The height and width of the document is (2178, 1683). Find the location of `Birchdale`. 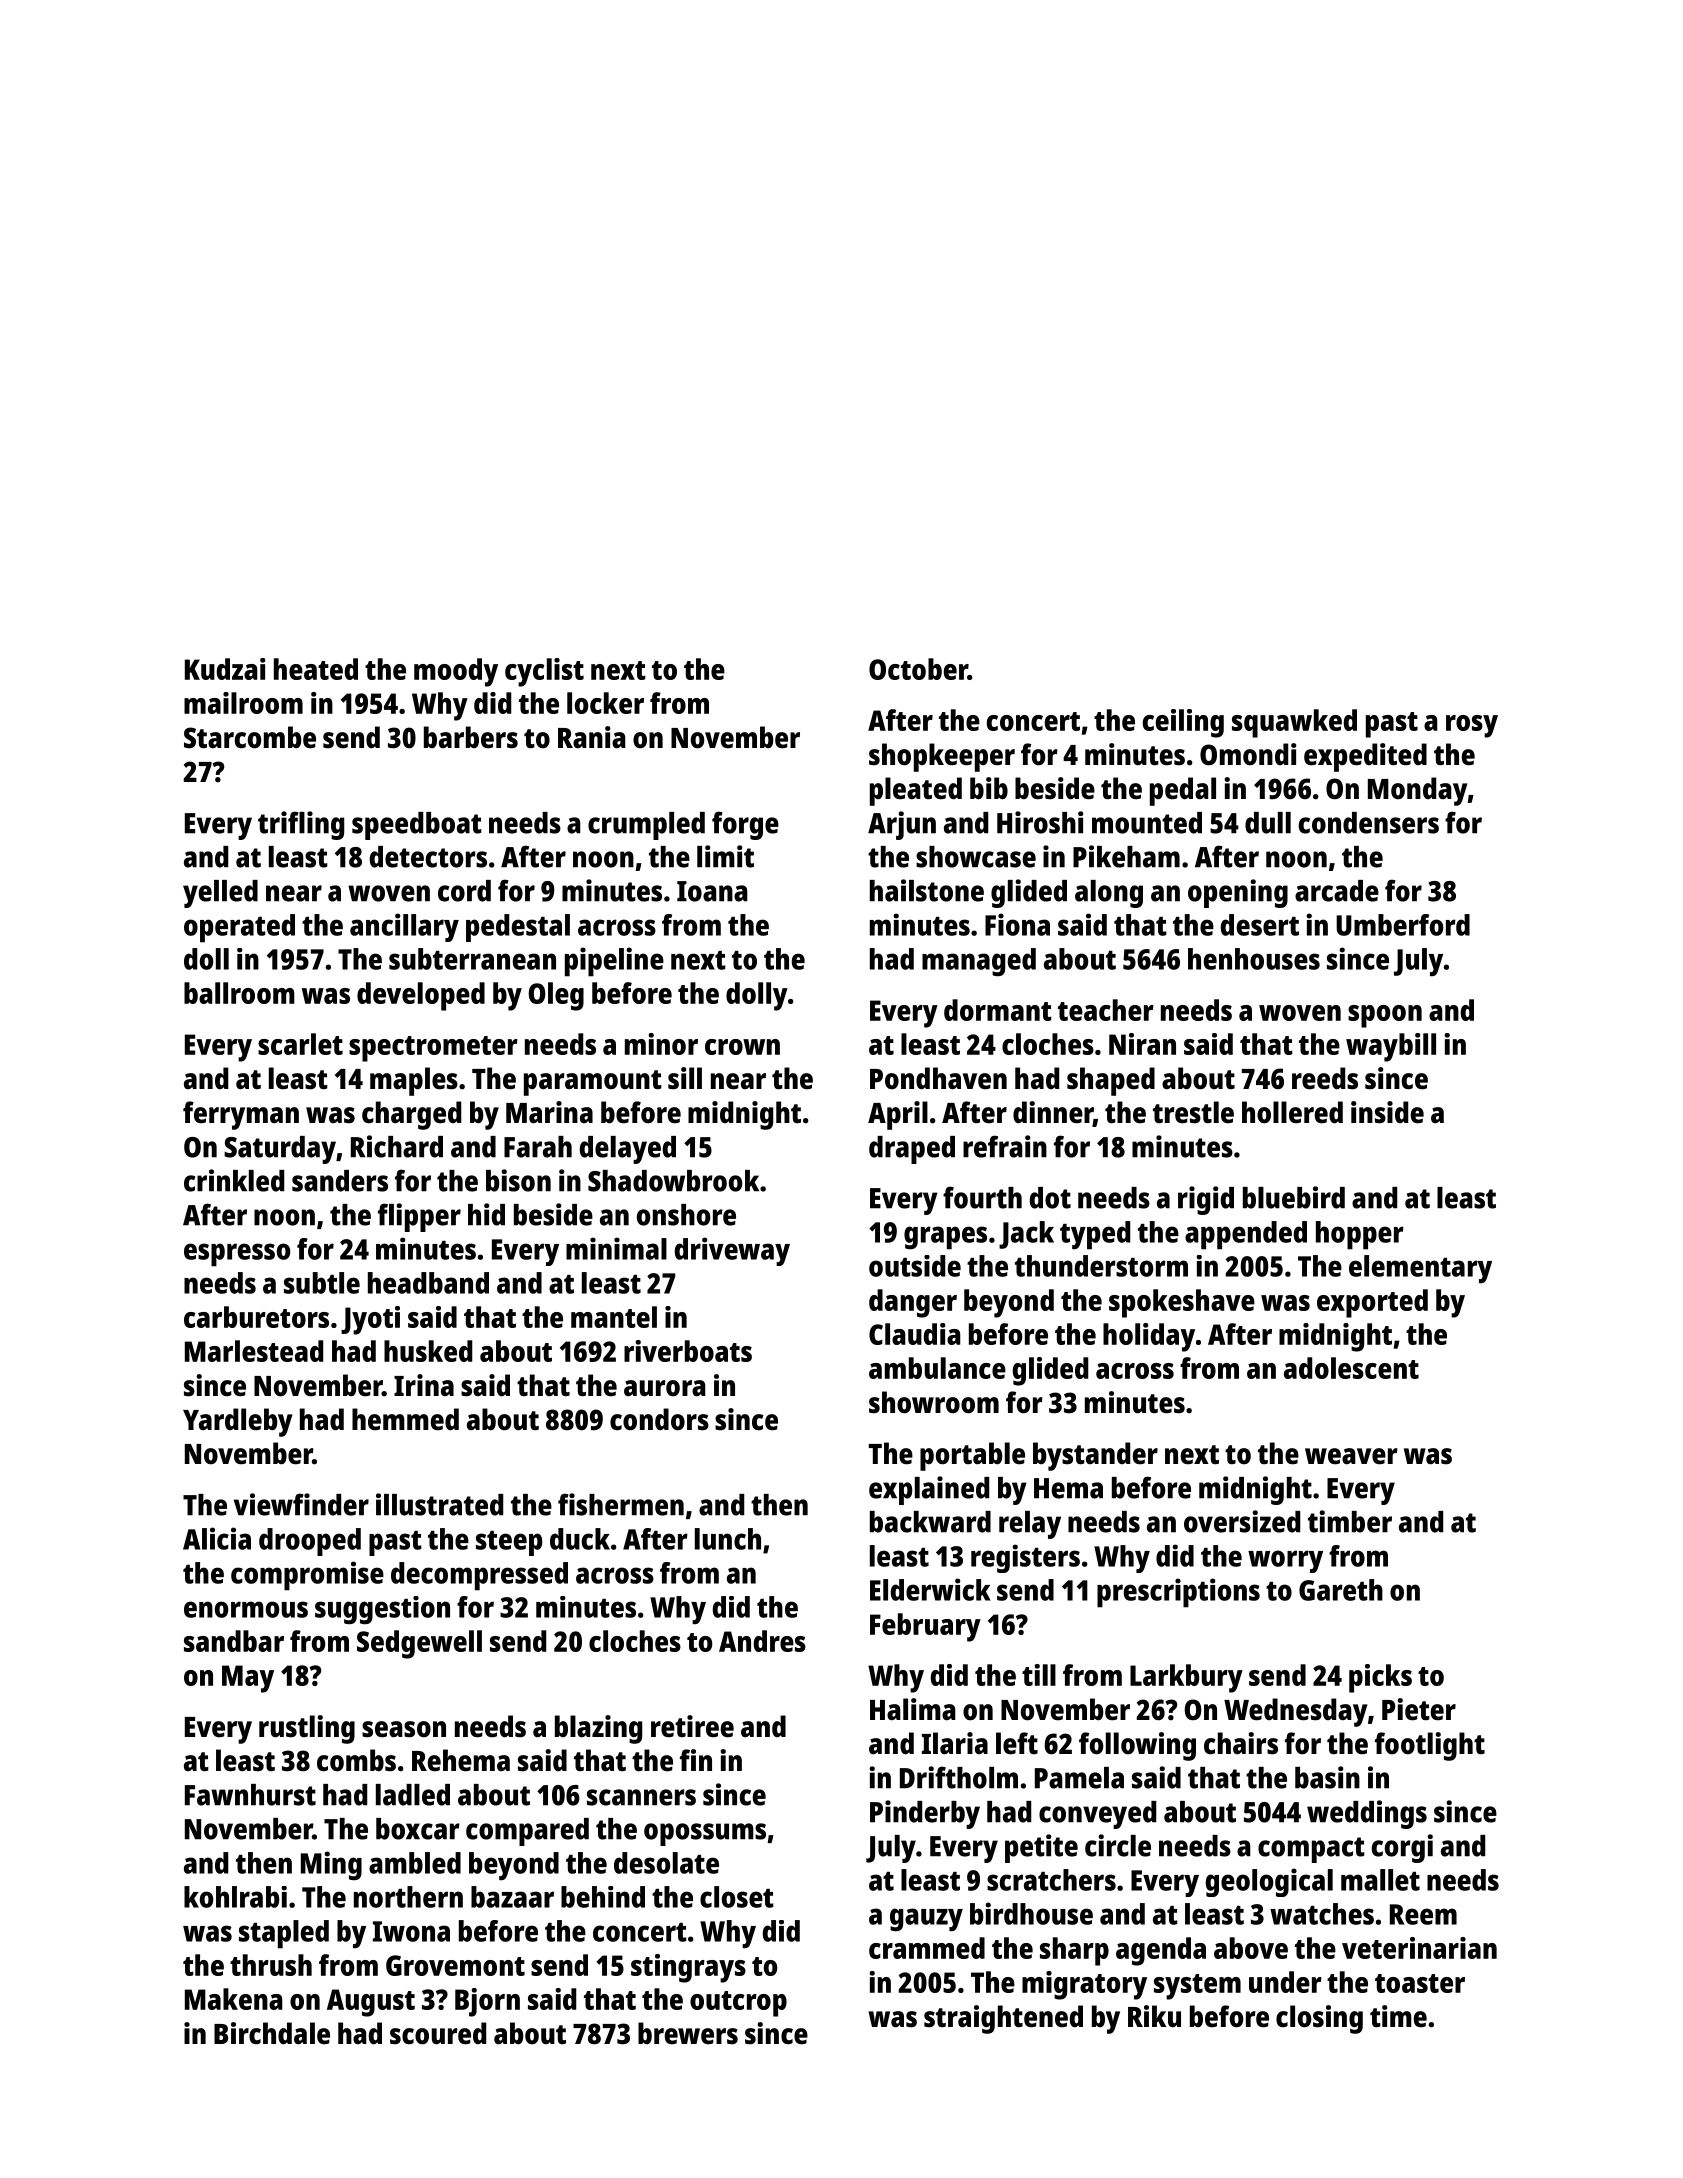

Birchdale is located at coordinates (272, 2033).
